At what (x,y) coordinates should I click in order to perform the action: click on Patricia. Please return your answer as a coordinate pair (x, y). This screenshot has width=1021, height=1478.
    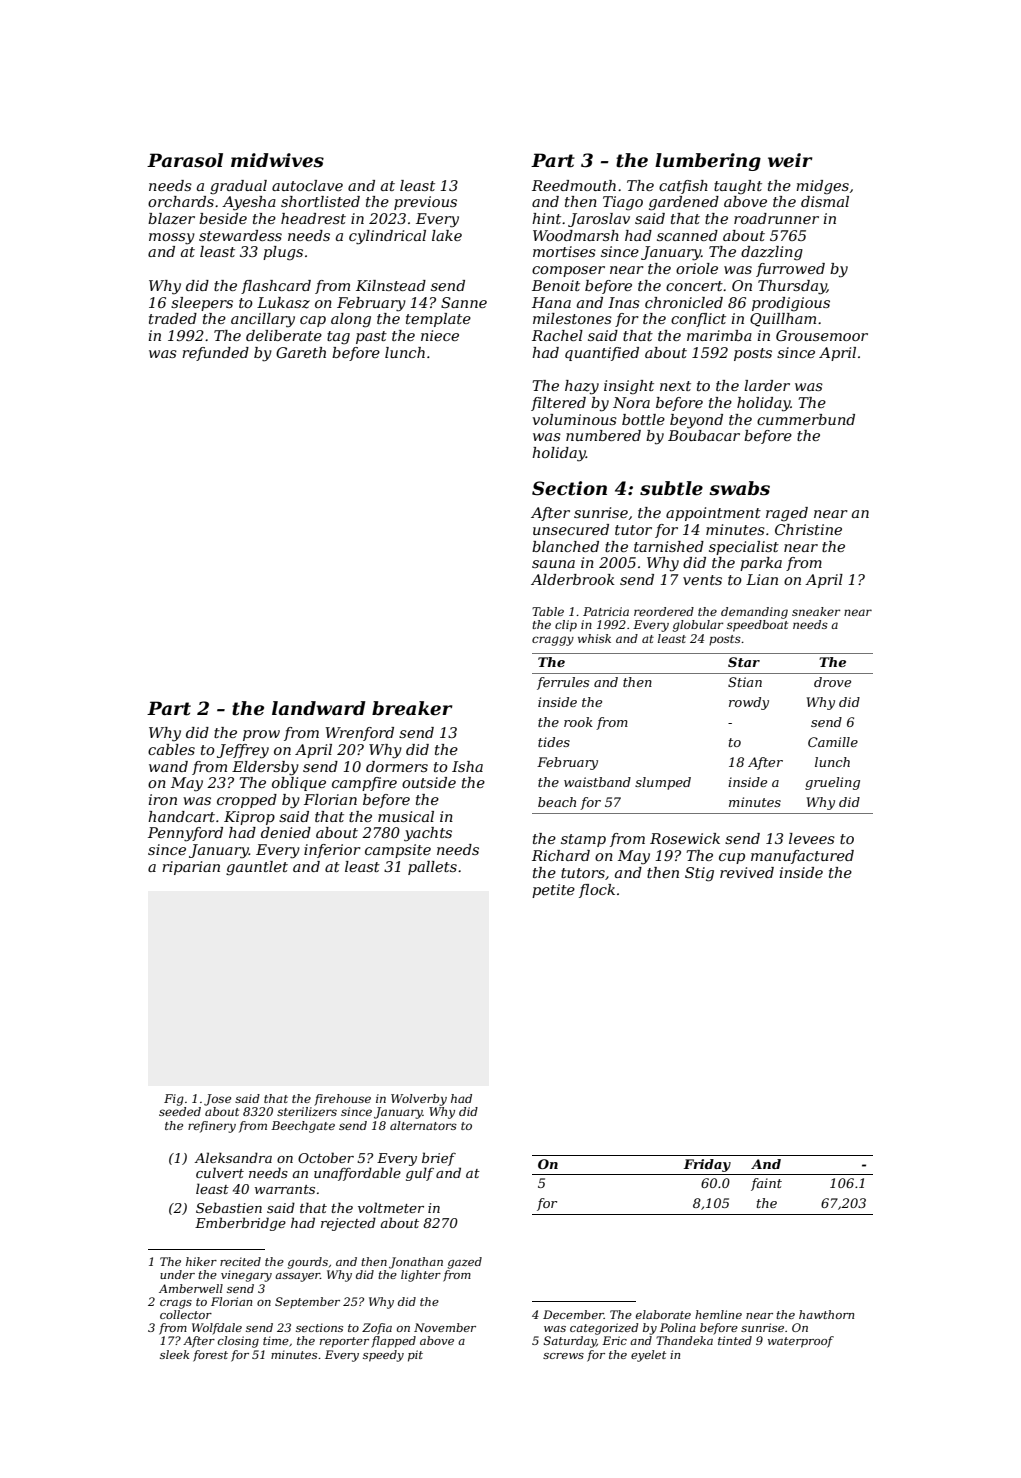
    Looking at the image, I should click on (606, 611).
